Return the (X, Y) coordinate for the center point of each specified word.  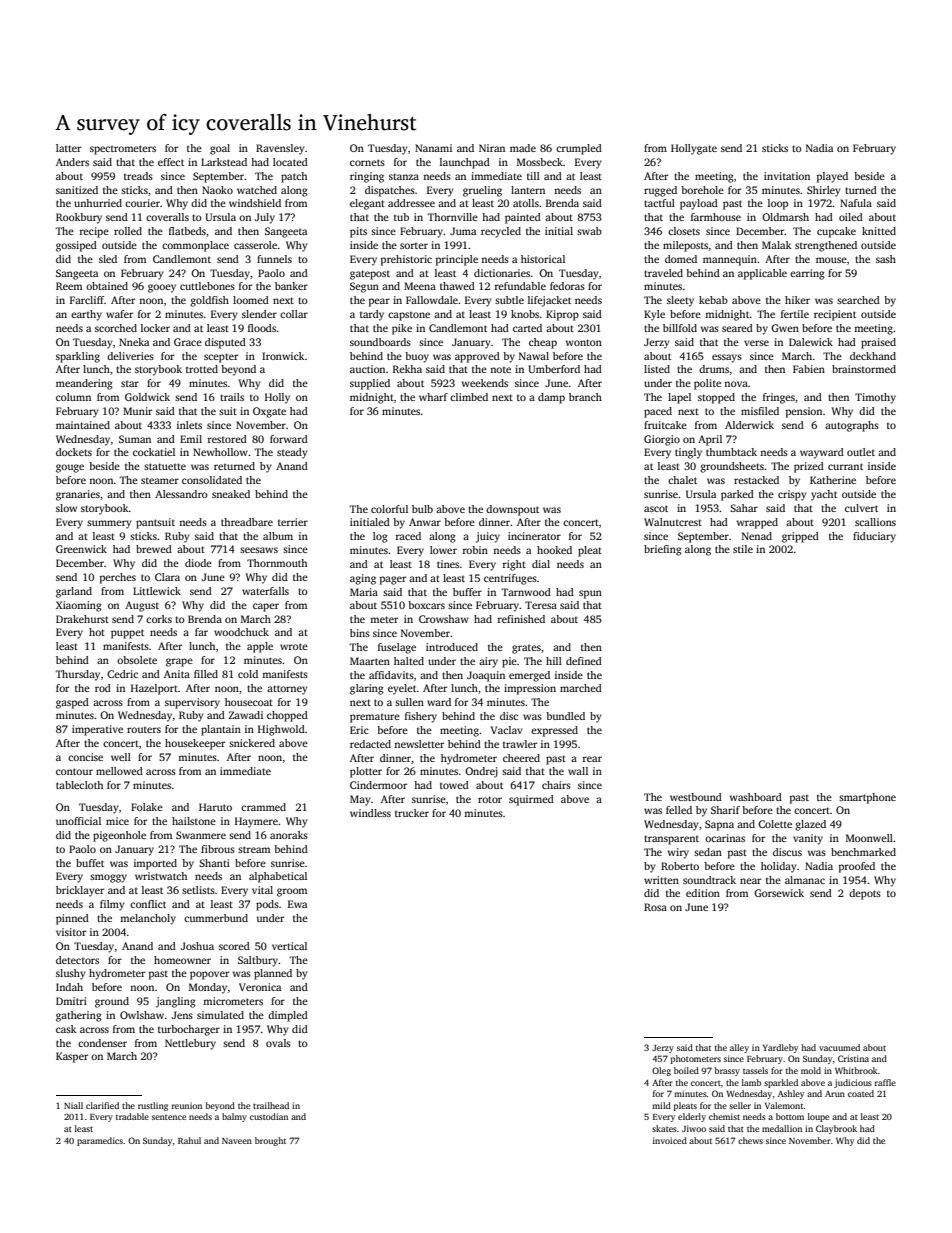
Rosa (655, 907)
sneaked (231, 494)
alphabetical (278, 877)
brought (270, 1141)
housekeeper (195, 744)
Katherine (833, 480)
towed (454, 785)
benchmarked (863, 852)
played (832, 177)
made (523, 148)
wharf (433, 397)
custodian (269, 1116)
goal (220, 149)
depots (865, 894)
